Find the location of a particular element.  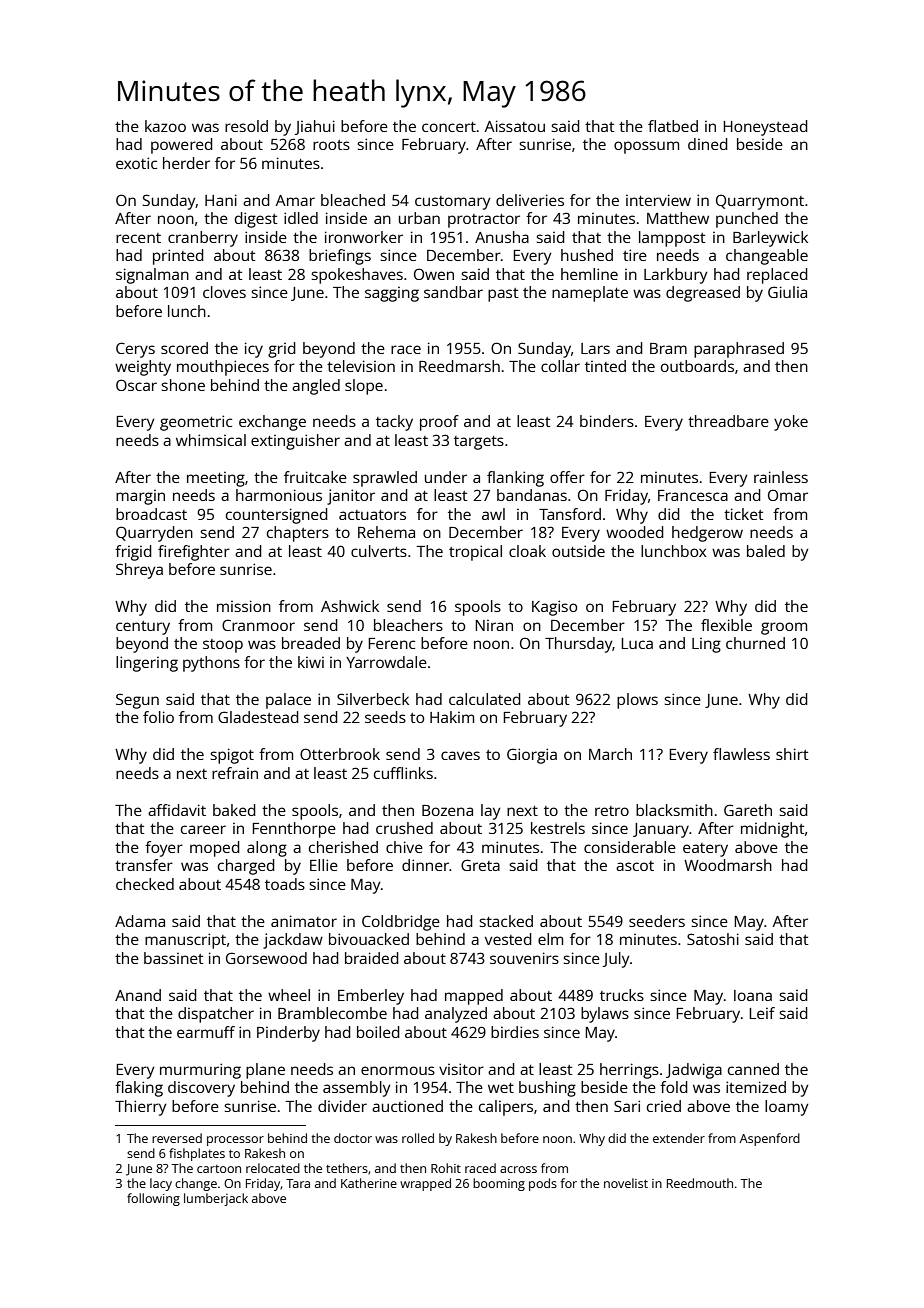

century is located at coordinates (143, 628).
